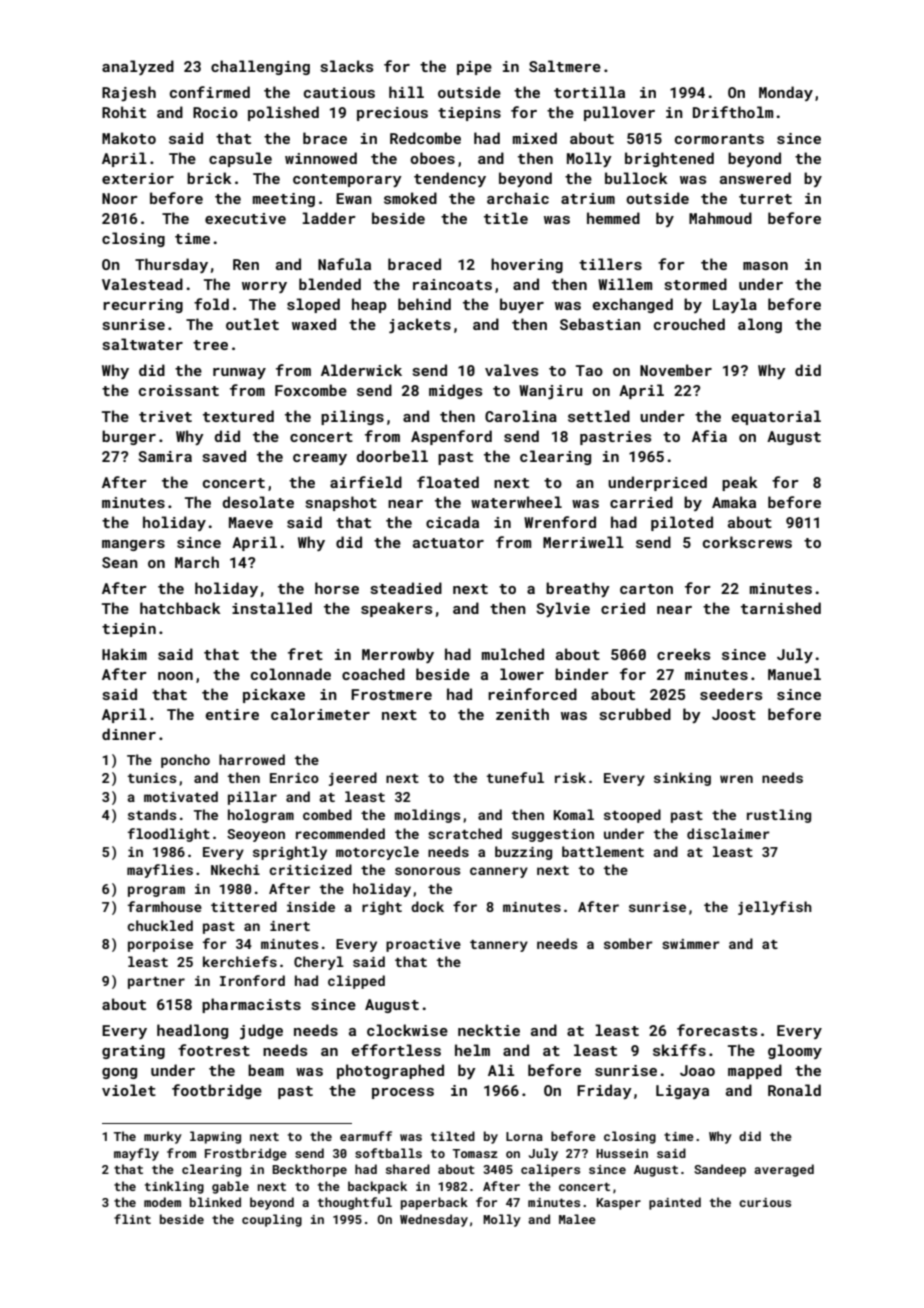  I want to click on dinner, so click(129, 734).
